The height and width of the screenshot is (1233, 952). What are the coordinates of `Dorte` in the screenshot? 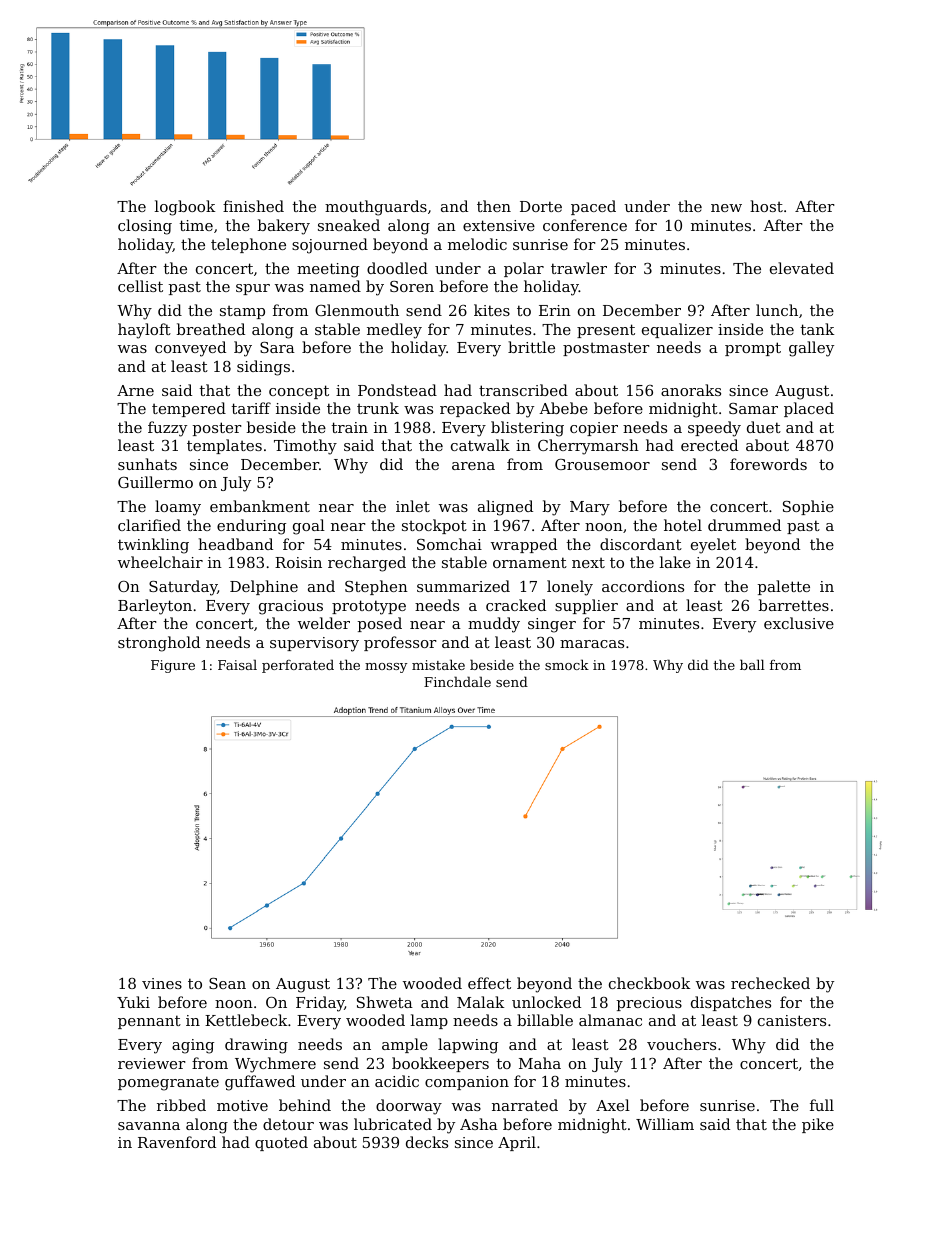 It's located at (541, 206).
